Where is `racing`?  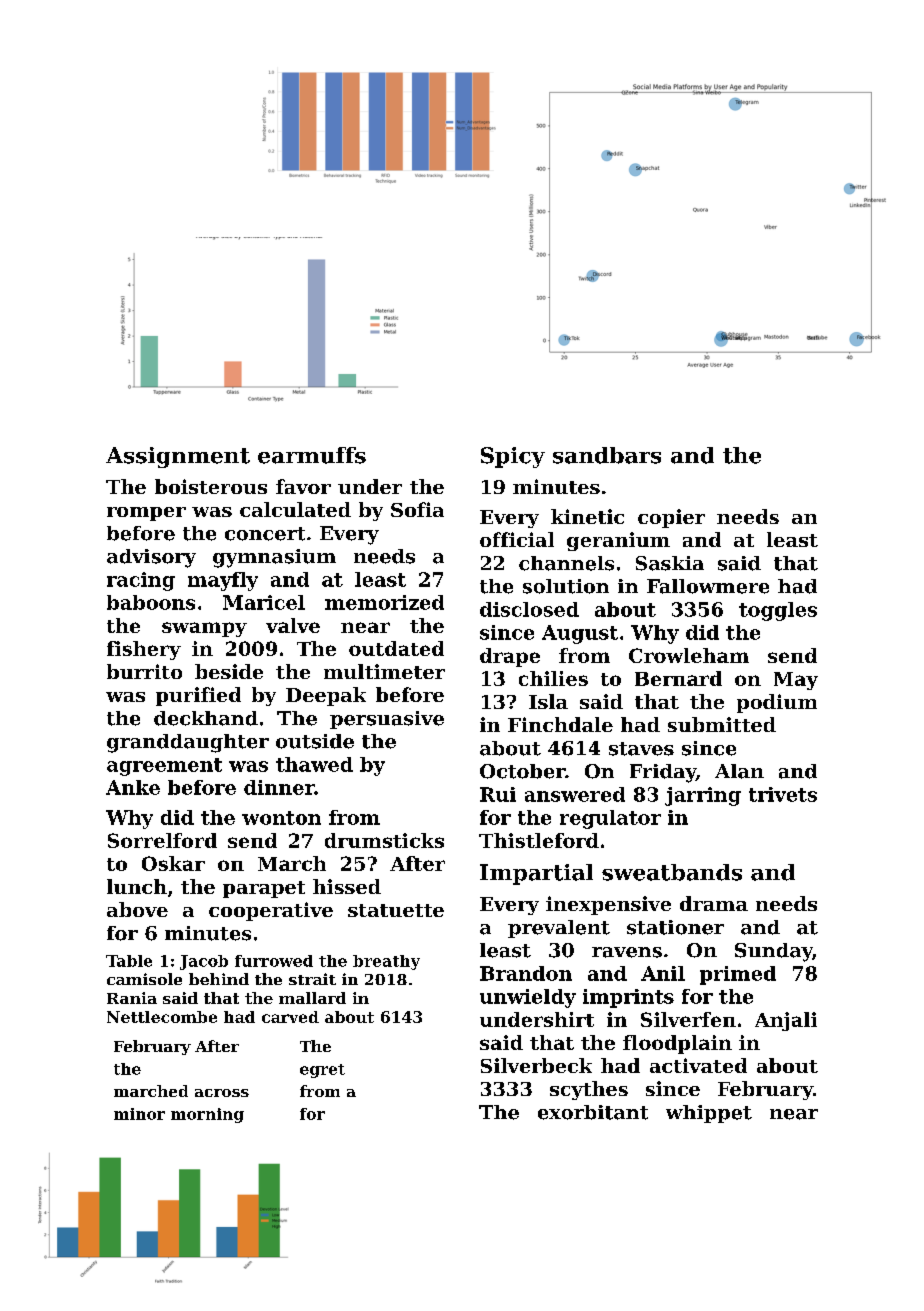
racing is located at coordinates (141, 581).
